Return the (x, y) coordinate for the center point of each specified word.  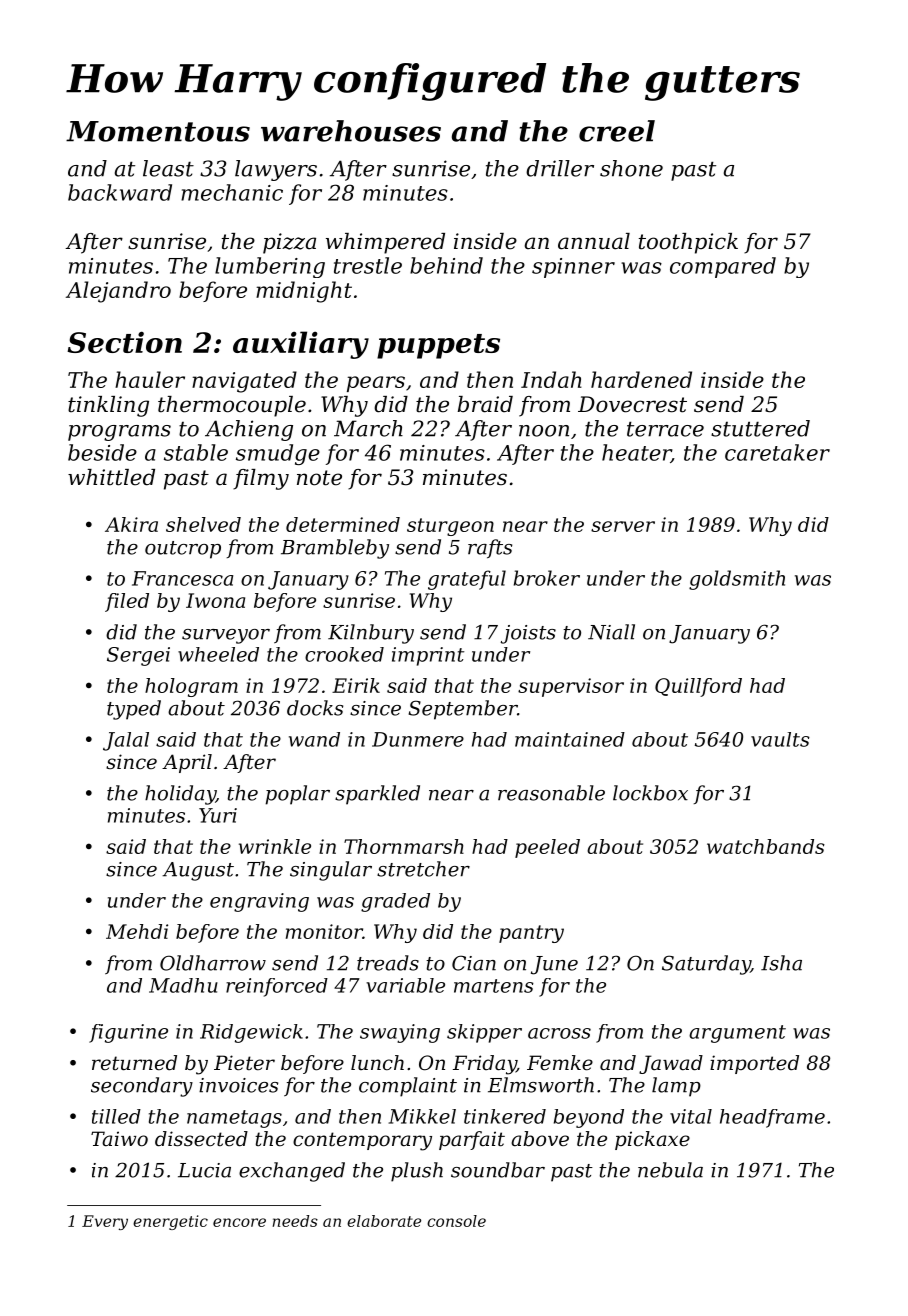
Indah (551, 379)
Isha (781, 963)
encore (239, 1222)
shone (631, 168)
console (456, 1221)
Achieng (249, 430)
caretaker (777, 452)
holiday (180, 795)
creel (617, 131)
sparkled (377, 795)
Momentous (158, 131)
